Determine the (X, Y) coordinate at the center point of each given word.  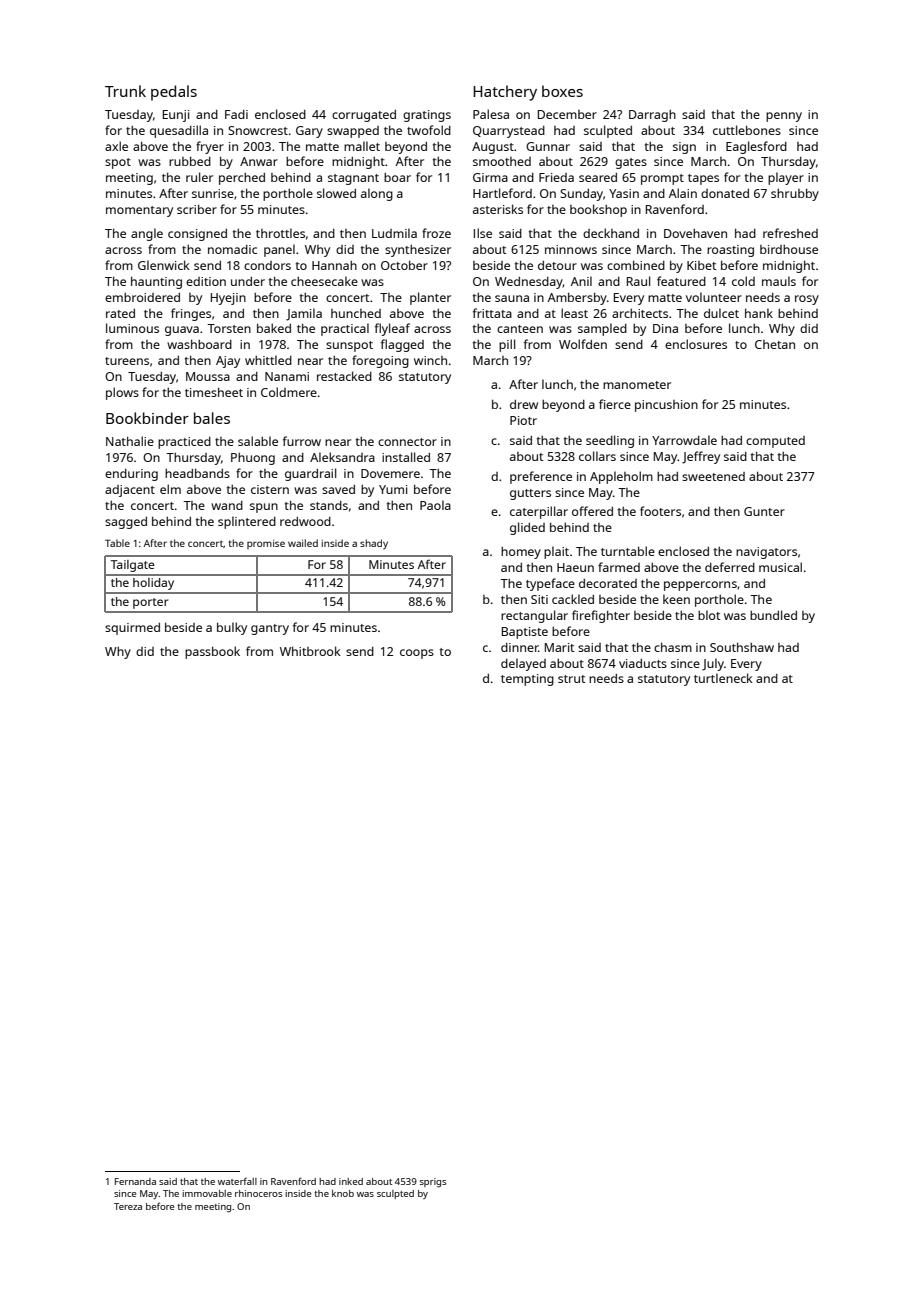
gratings (427, 116)
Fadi (236, 114)
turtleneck (723, 678)
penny (784, 117)
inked (351, 1181)
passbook (212, 652)
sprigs (433, 1183)
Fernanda (135, 1181)
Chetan (775, 344)
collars (597, 456)
